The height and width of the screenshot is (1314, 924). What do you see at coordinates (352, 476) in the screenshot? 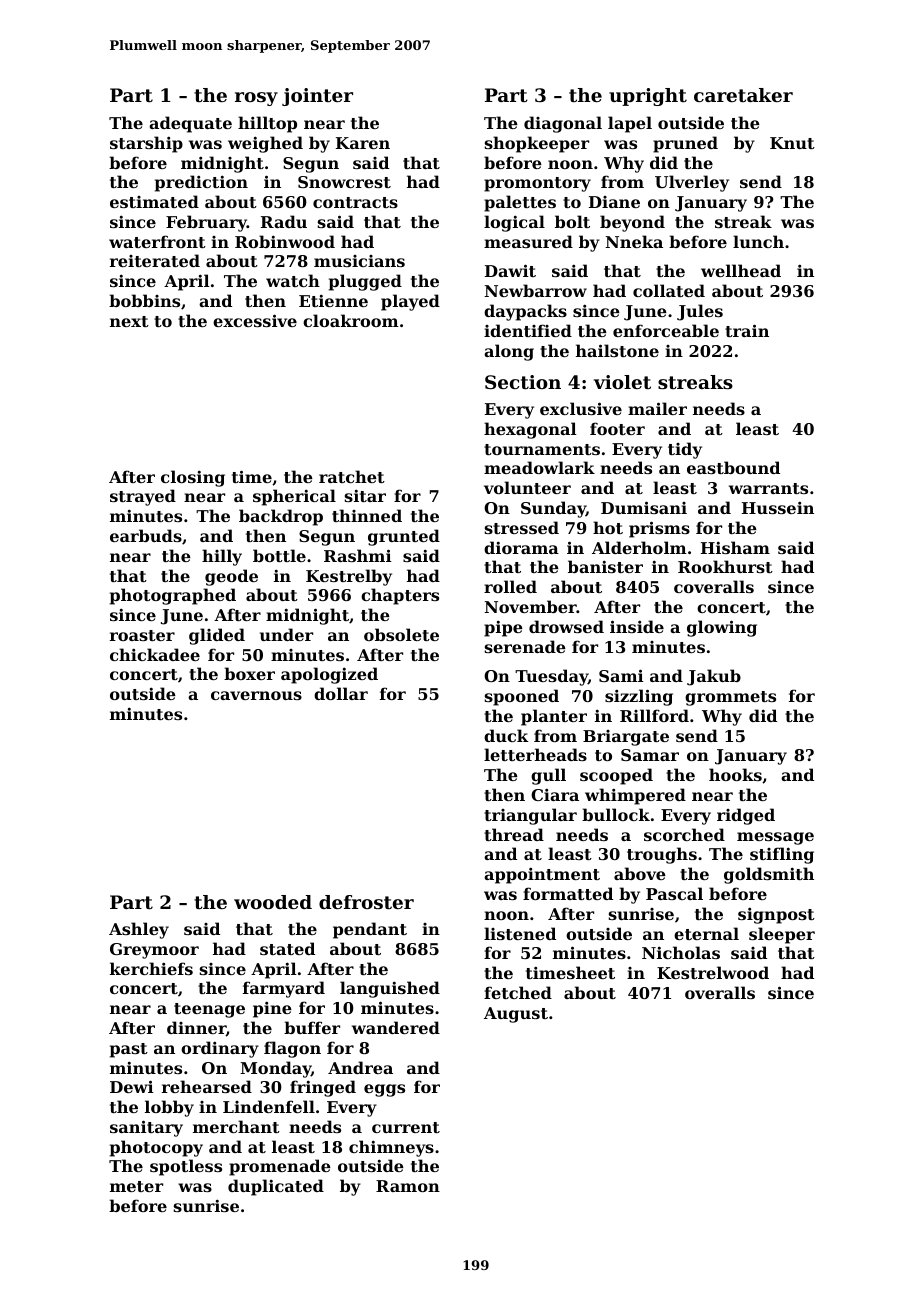
I see `ratchet` at bounding box center [352, 476].
